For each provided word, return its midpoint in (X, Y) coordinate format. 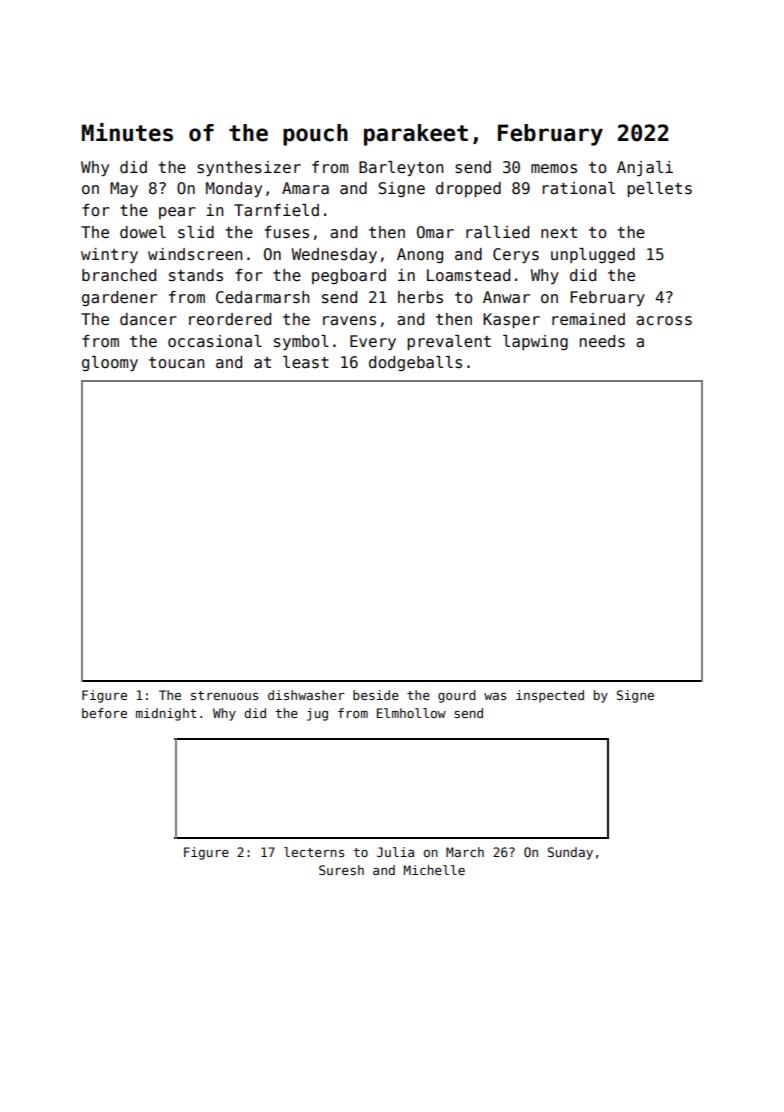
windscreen (195, 254)
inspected (550, 696)
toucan (176, 363)
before (104, 713)
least (306, 362)
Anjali (645, 168)
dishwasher (306, 695)
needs (602, 341)
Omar (435, 232)
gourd (457, 696)
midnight (166, 714)
